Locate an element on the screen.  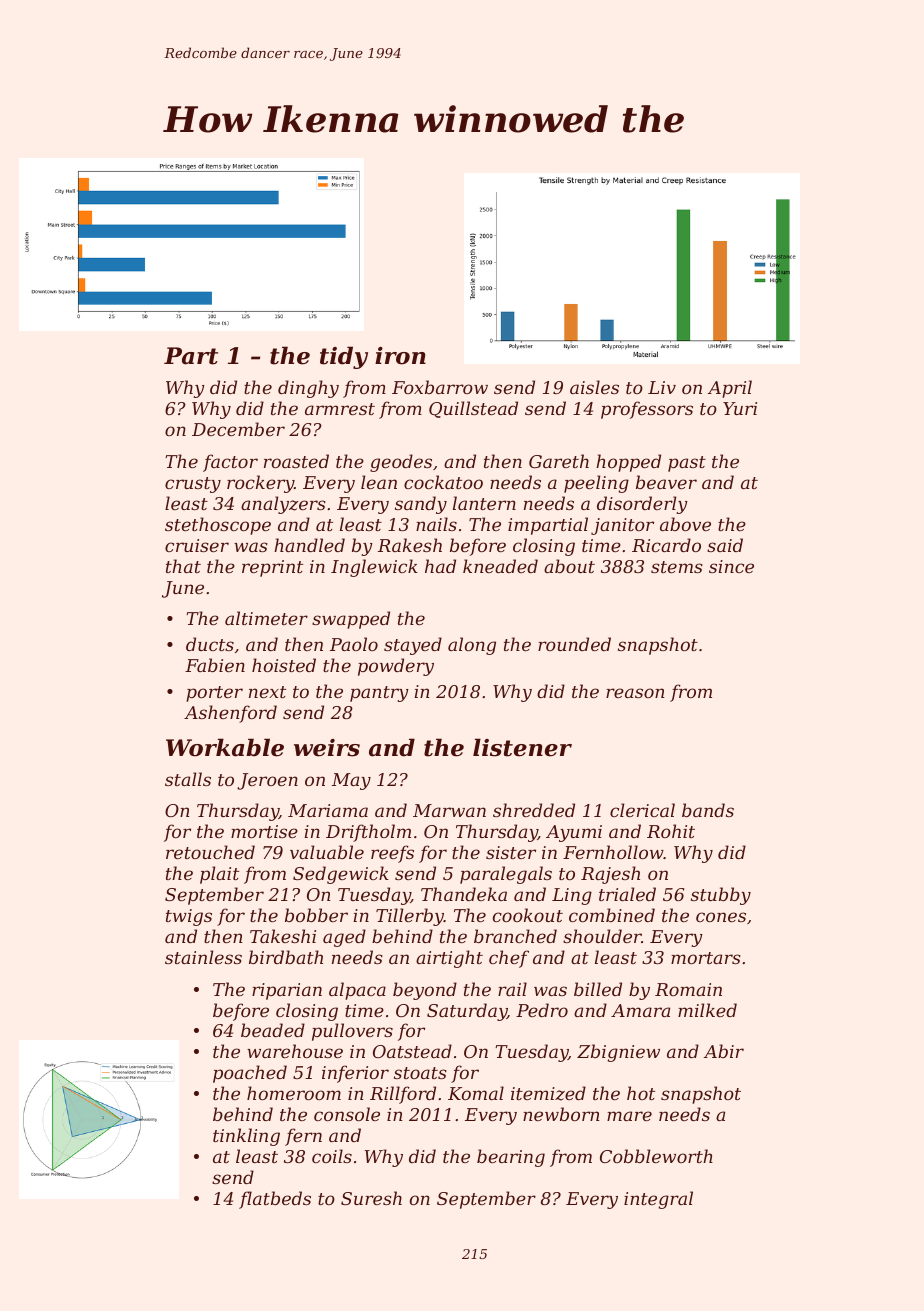
flatbeds is located at coordinates (275, 1200).
